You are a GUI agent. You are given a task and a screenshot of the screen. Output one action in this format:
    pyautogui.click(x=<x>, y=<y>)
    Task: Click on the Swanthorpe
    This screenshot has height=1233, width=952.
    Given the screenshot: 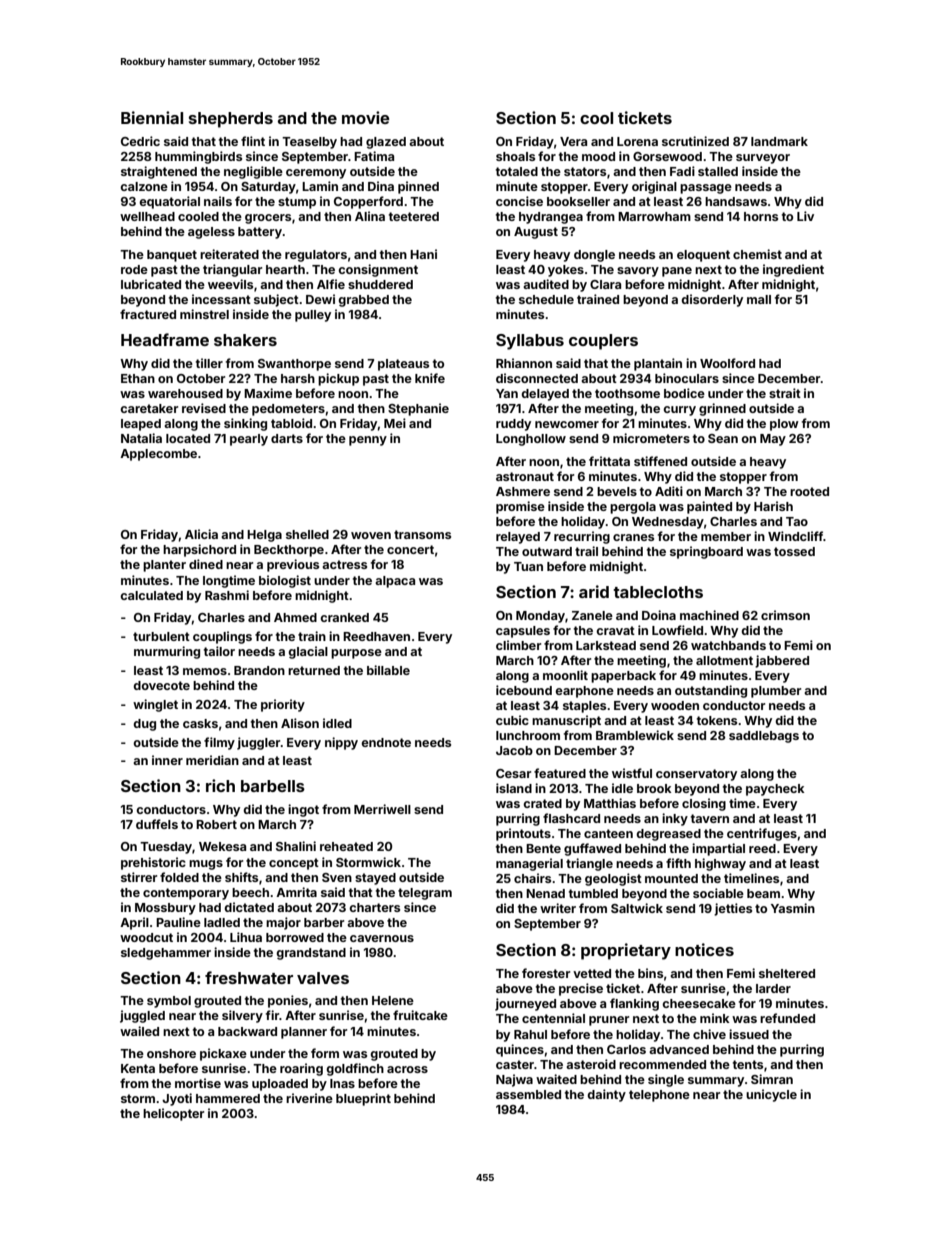 What is the action you would take?
    pyautogui.click(x=294, y=365)
